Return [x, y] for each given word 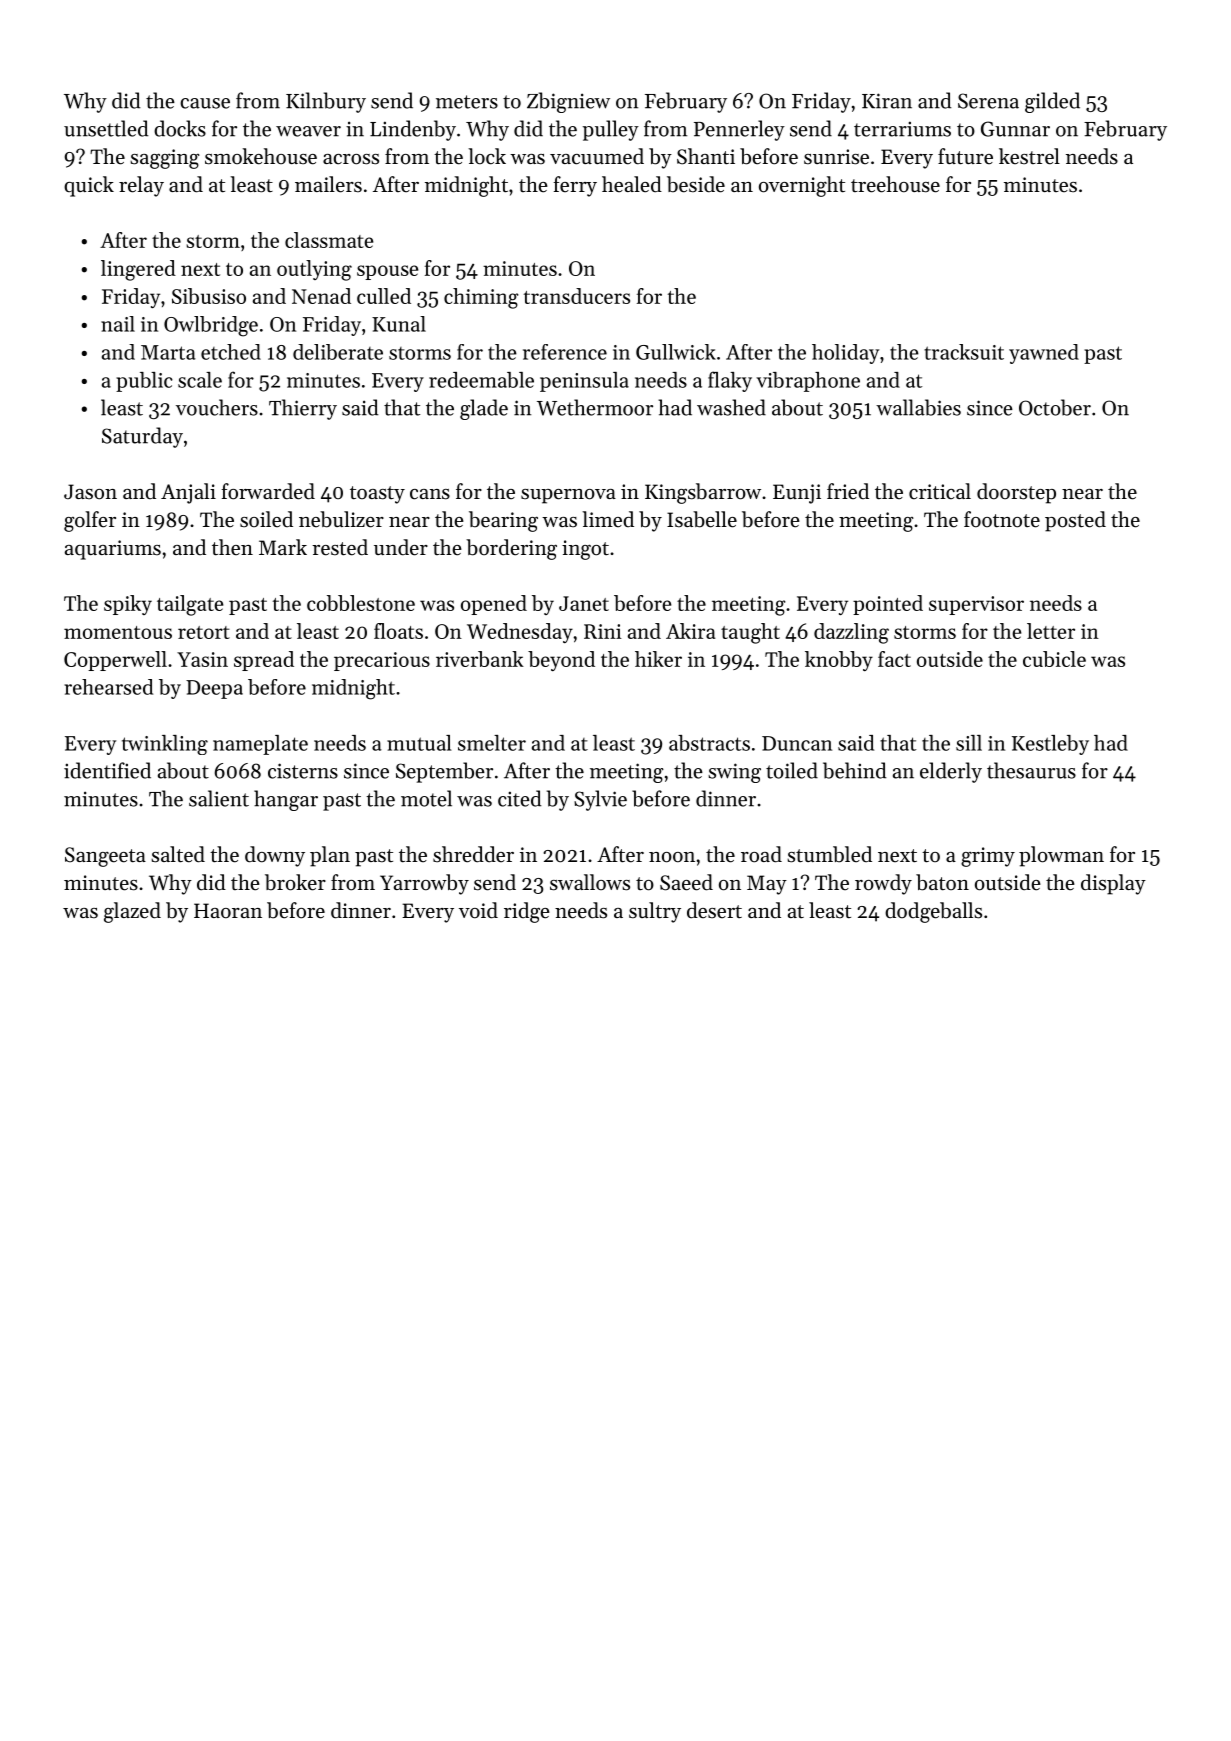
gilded [1052, 102]
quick [89, 186]
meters [467, 102]
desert [714, 910]
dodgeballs [933, 912]
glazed [132, 912]
